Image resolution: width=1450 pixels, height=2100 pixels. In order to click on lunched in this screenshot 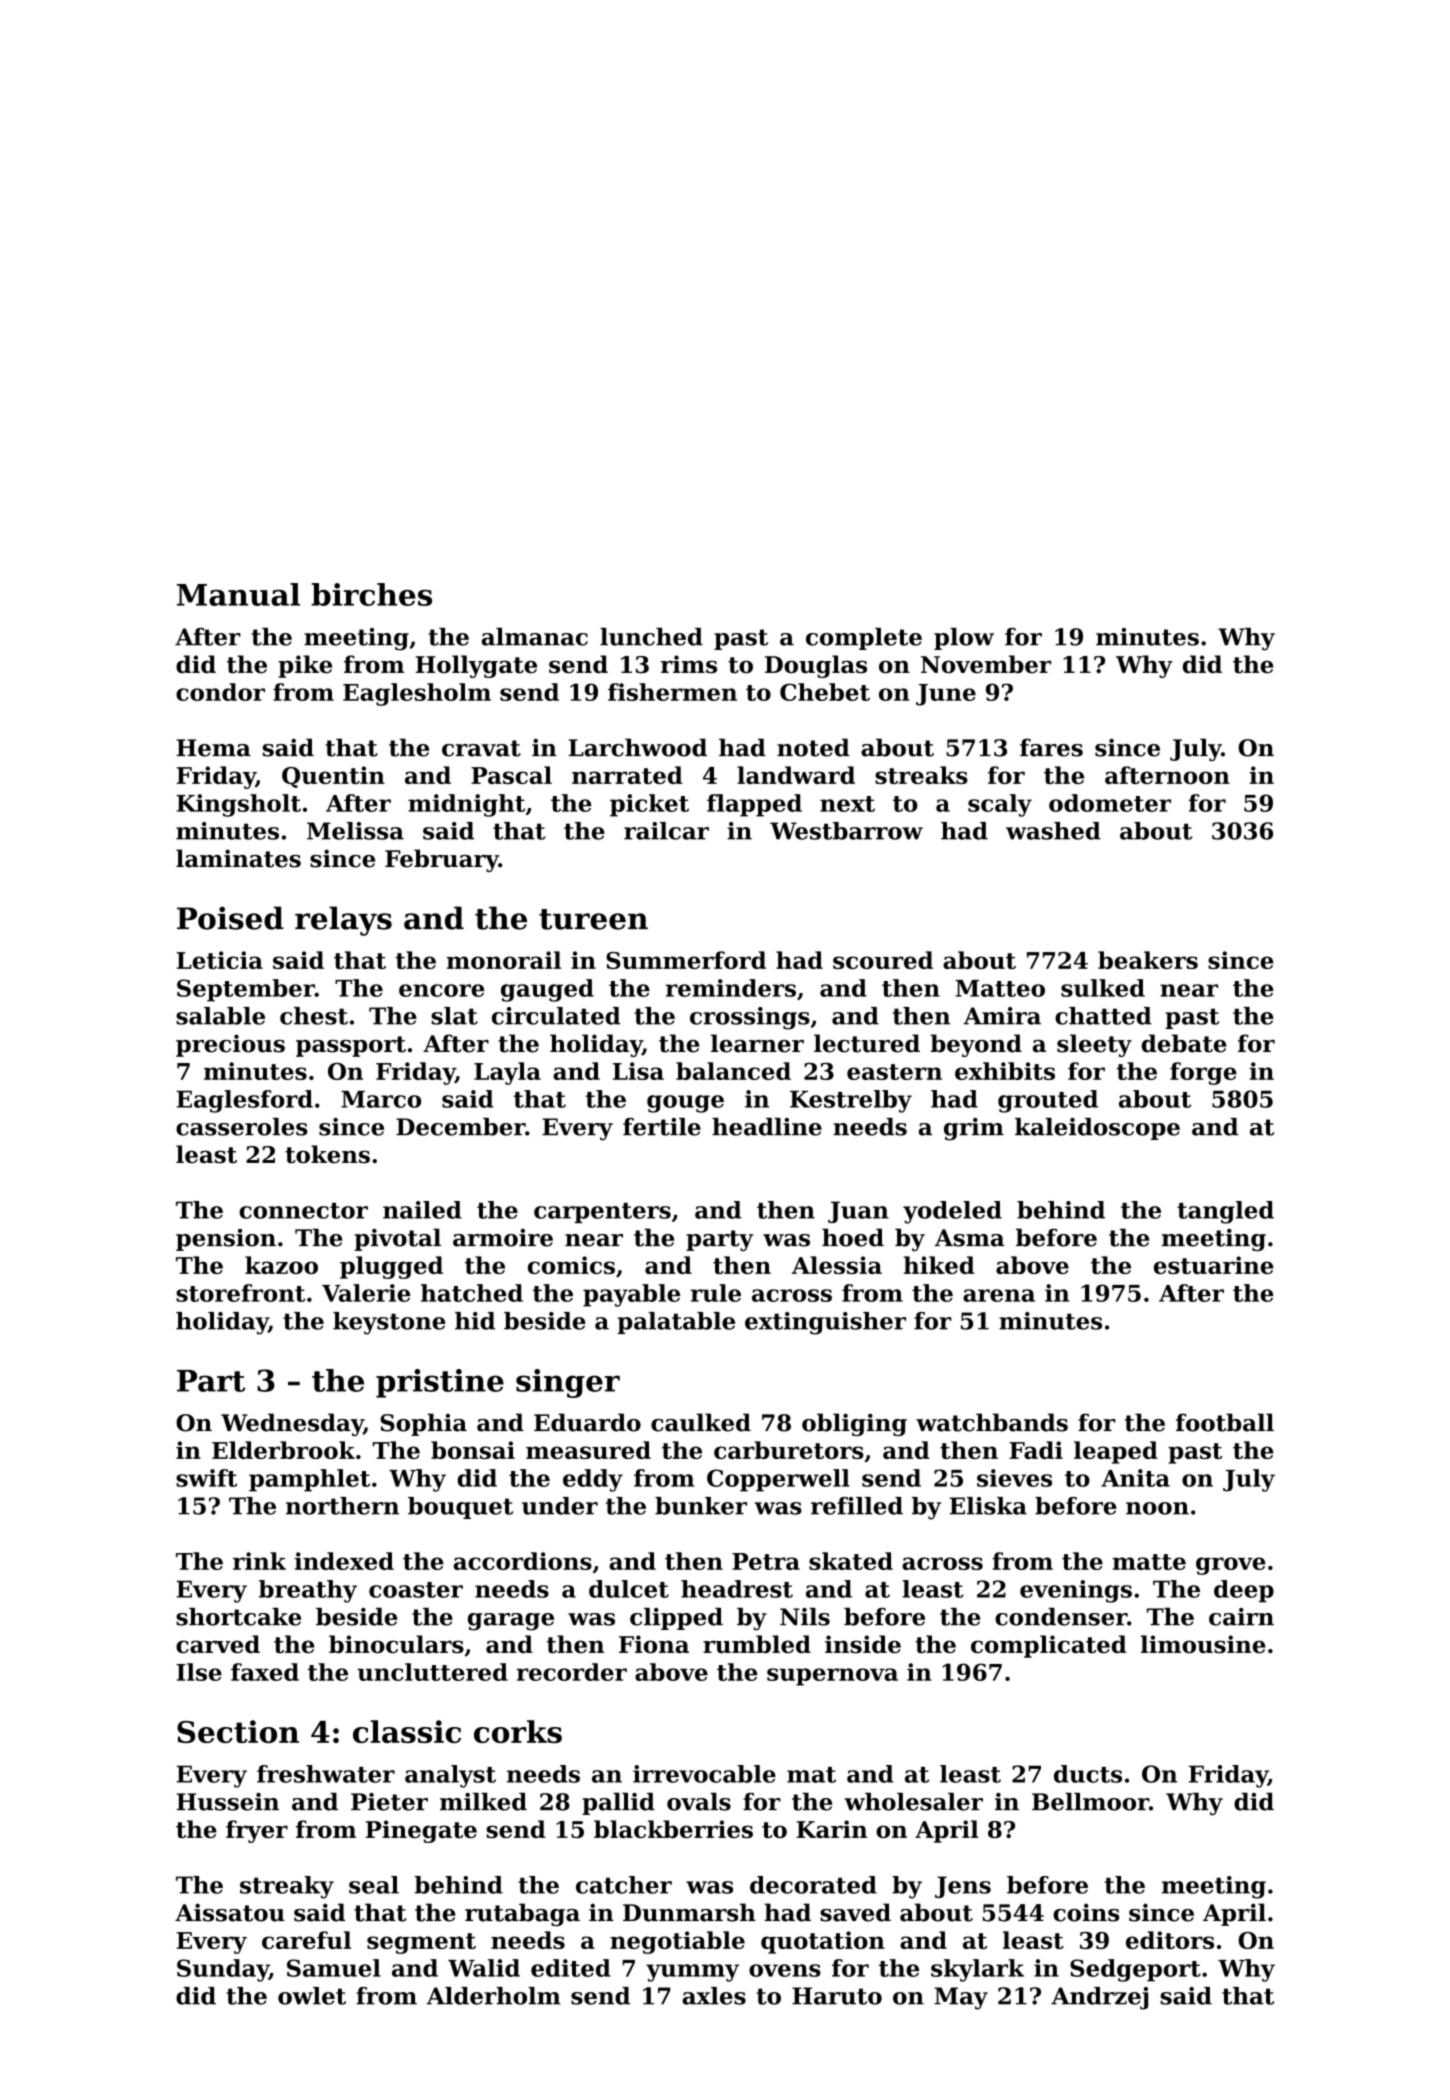, I will do `click(651, 637)`.
